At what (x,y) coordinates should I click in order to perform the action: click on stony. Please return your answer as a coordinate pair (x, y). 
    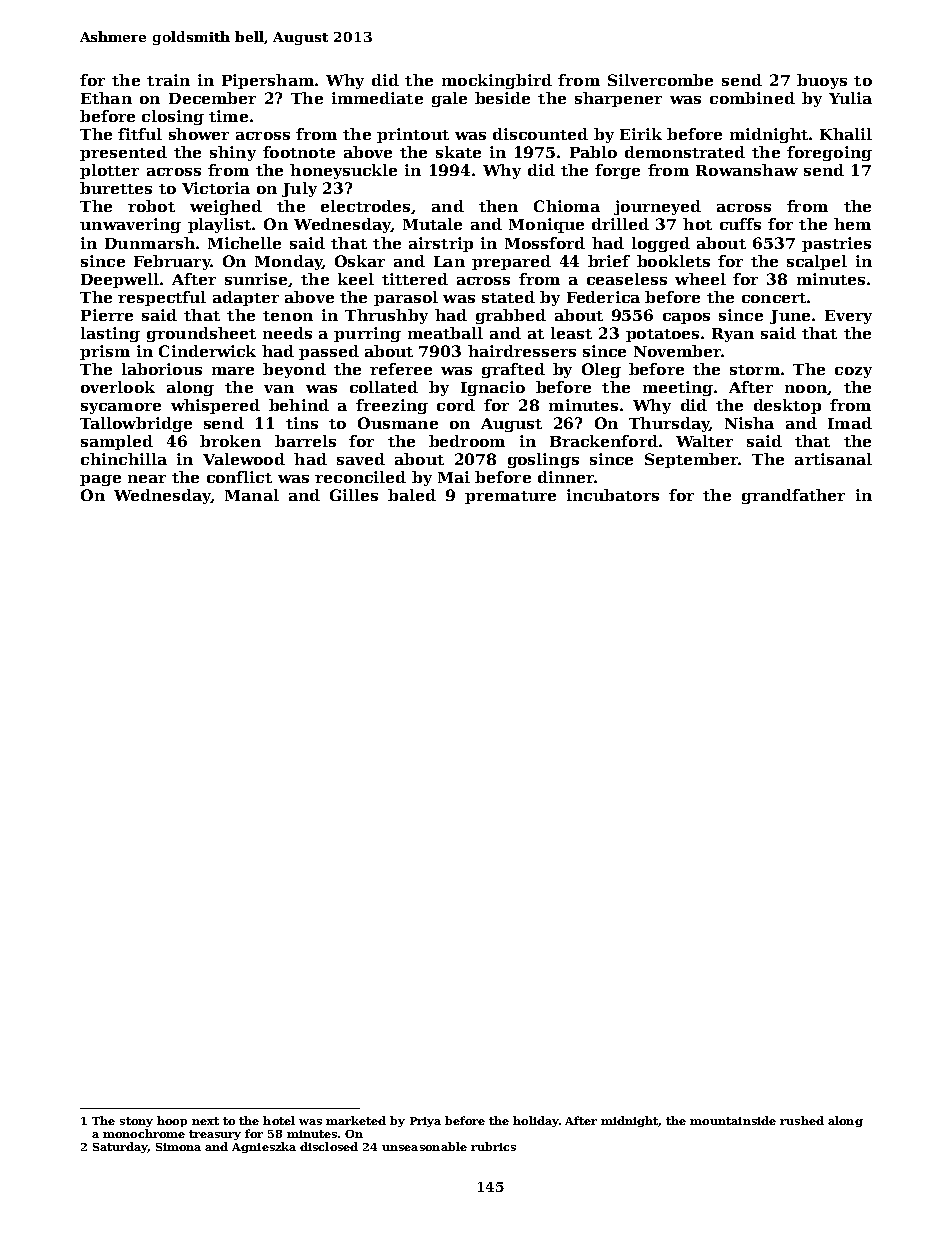
    Looking at the image, I should click on (136, 1122).
